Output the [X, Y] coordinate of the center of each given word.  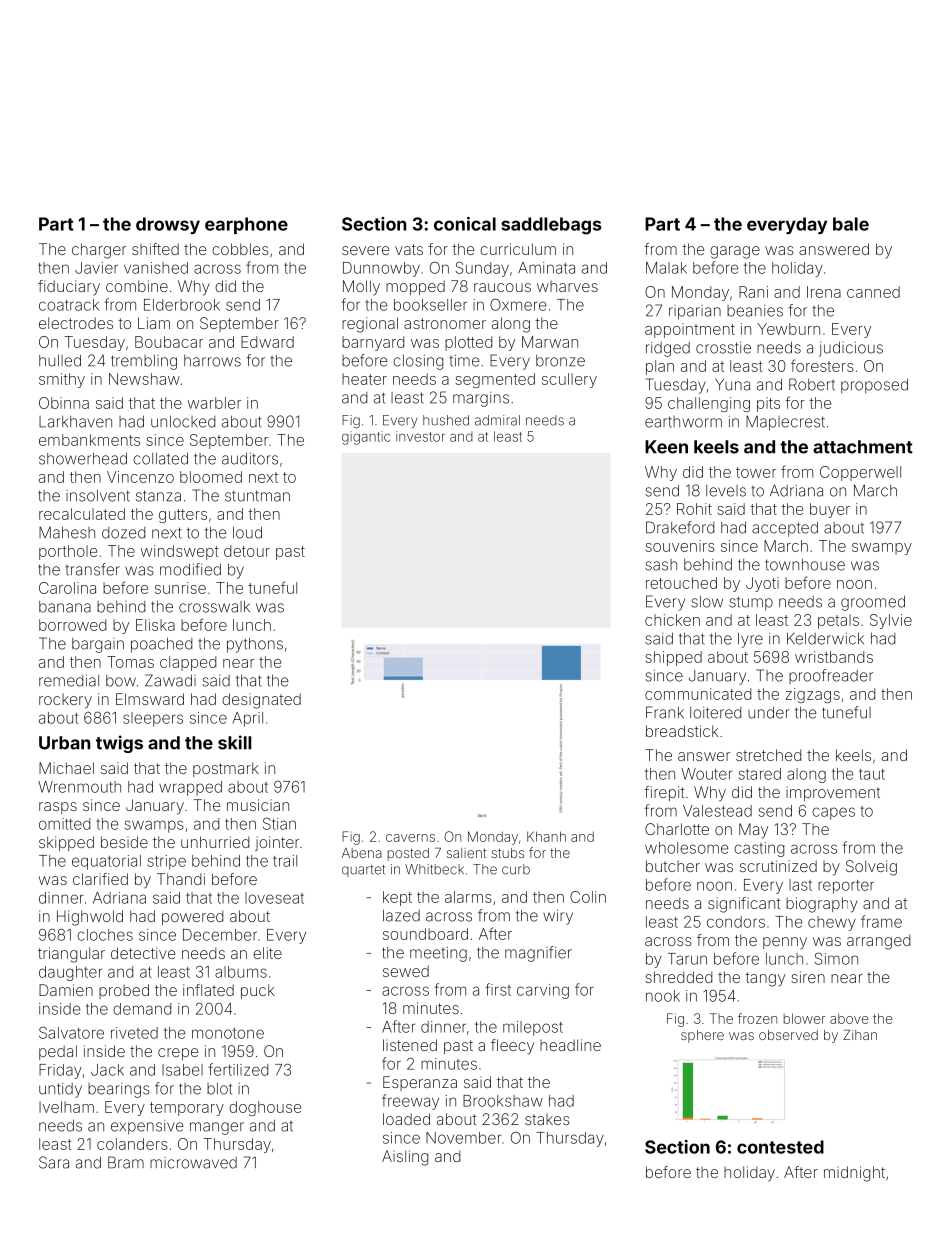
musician [258, 805]
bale [851, 224]
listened [410, 1045]
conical [465, 224]
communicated [698, 694]
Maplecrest [785, 423]
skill [234, 742]
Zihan [860, 1035]
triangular [71, 955]
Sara [54, 1162]
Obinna [64, 403]
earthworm [683, 422]
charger [99, 251]
